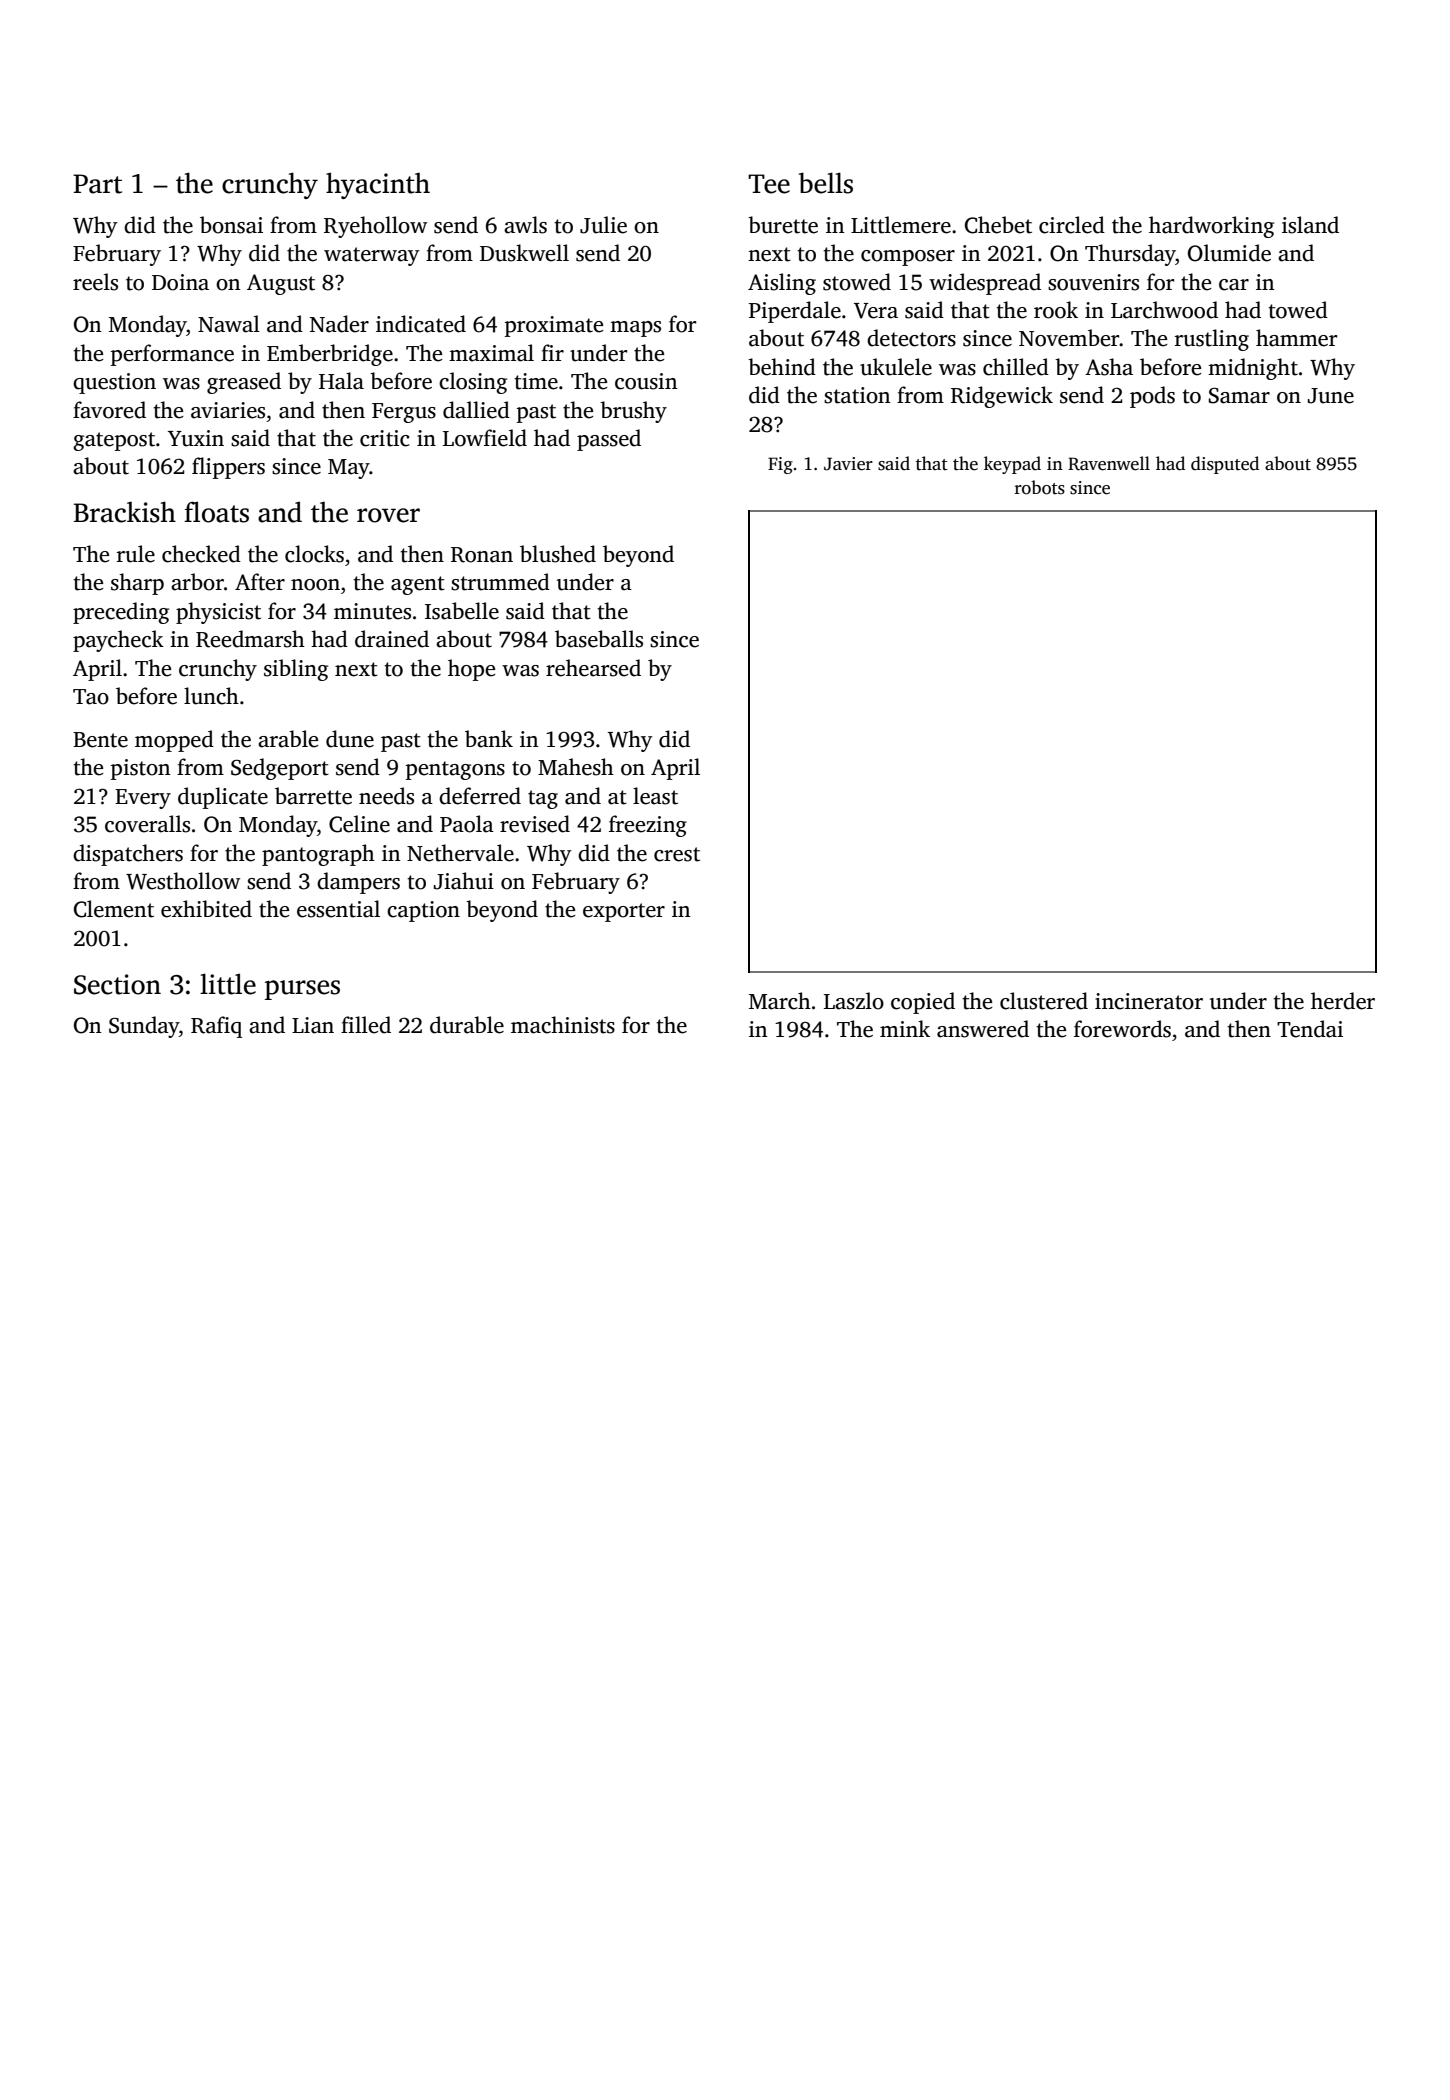 This screenshot has height=2100, width=1450. I want to click on hope, so click(471, 670).
